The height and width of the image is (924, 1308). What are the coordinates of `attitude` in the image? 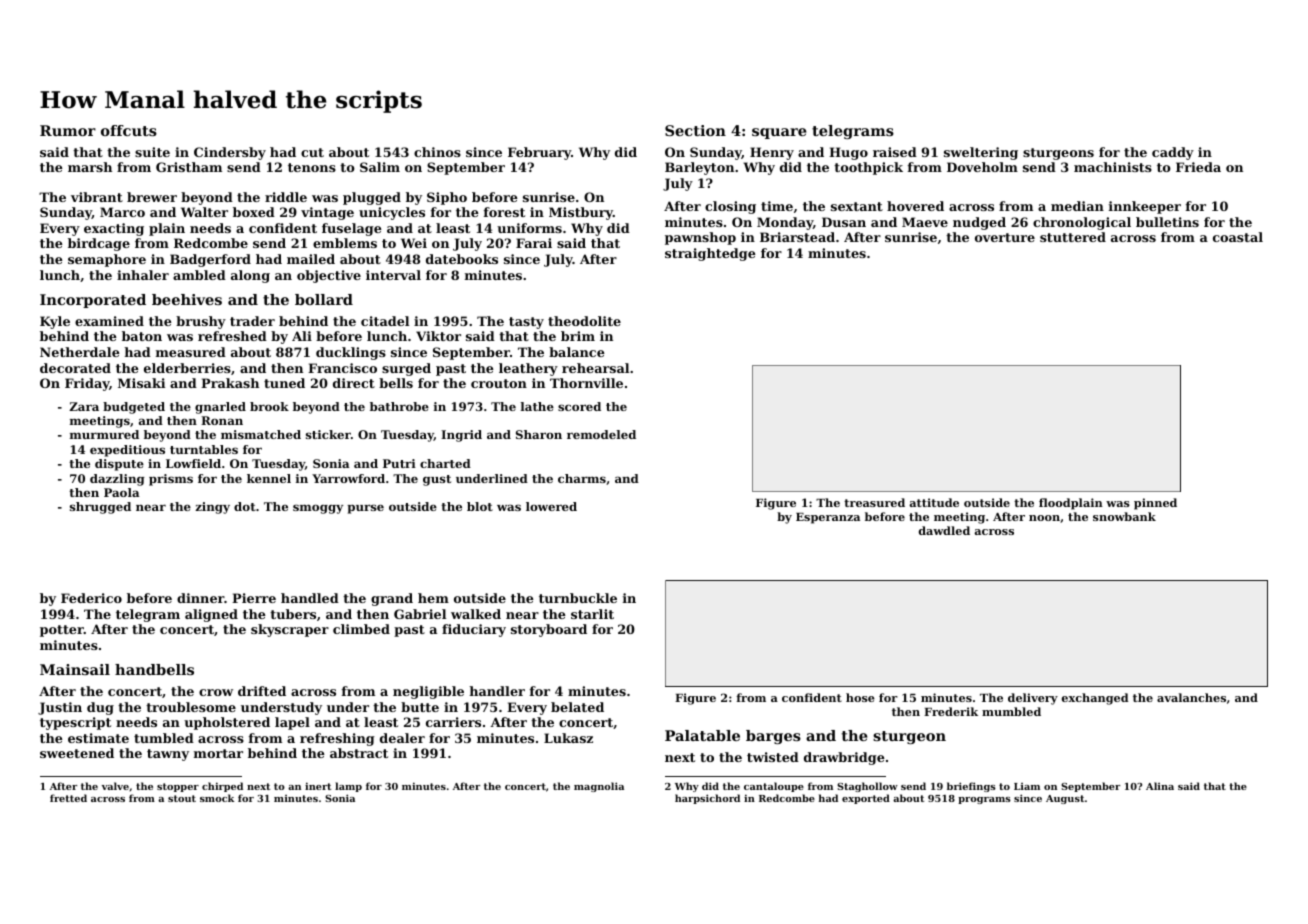 It's located at (934, 502).
